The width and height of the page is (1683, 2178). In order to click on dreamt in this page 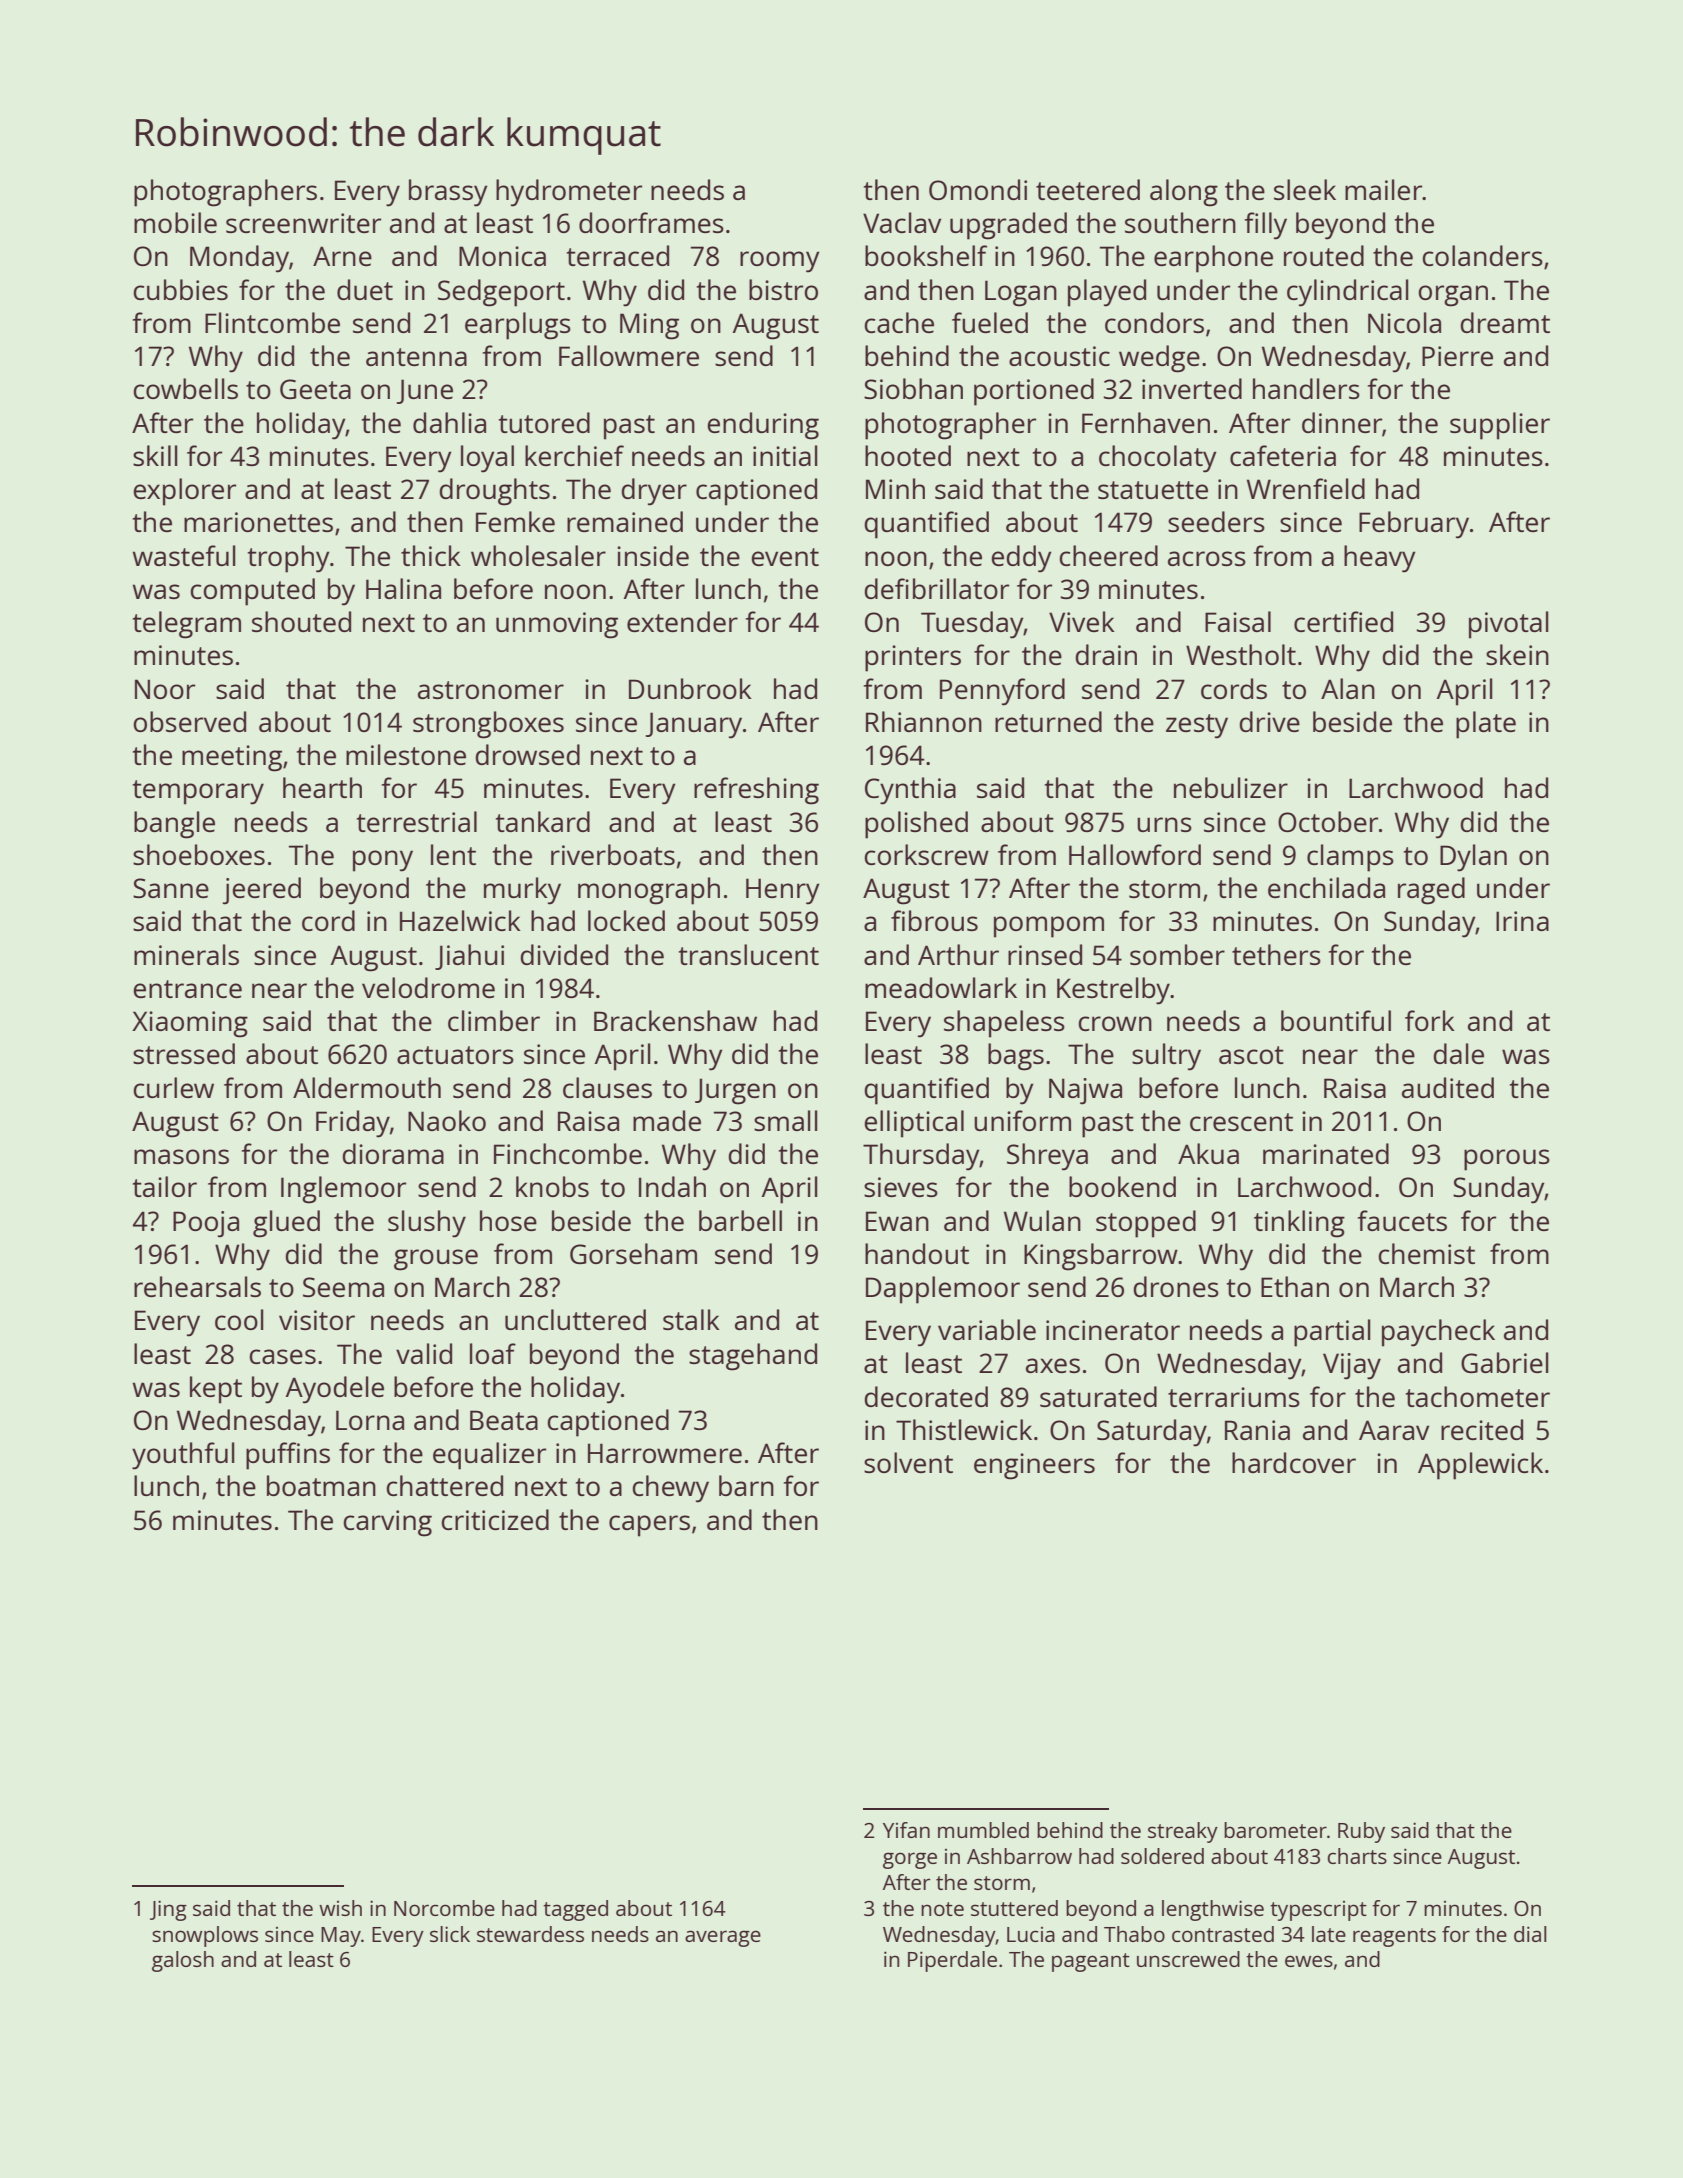, I will do `click(1505, 322)`.
